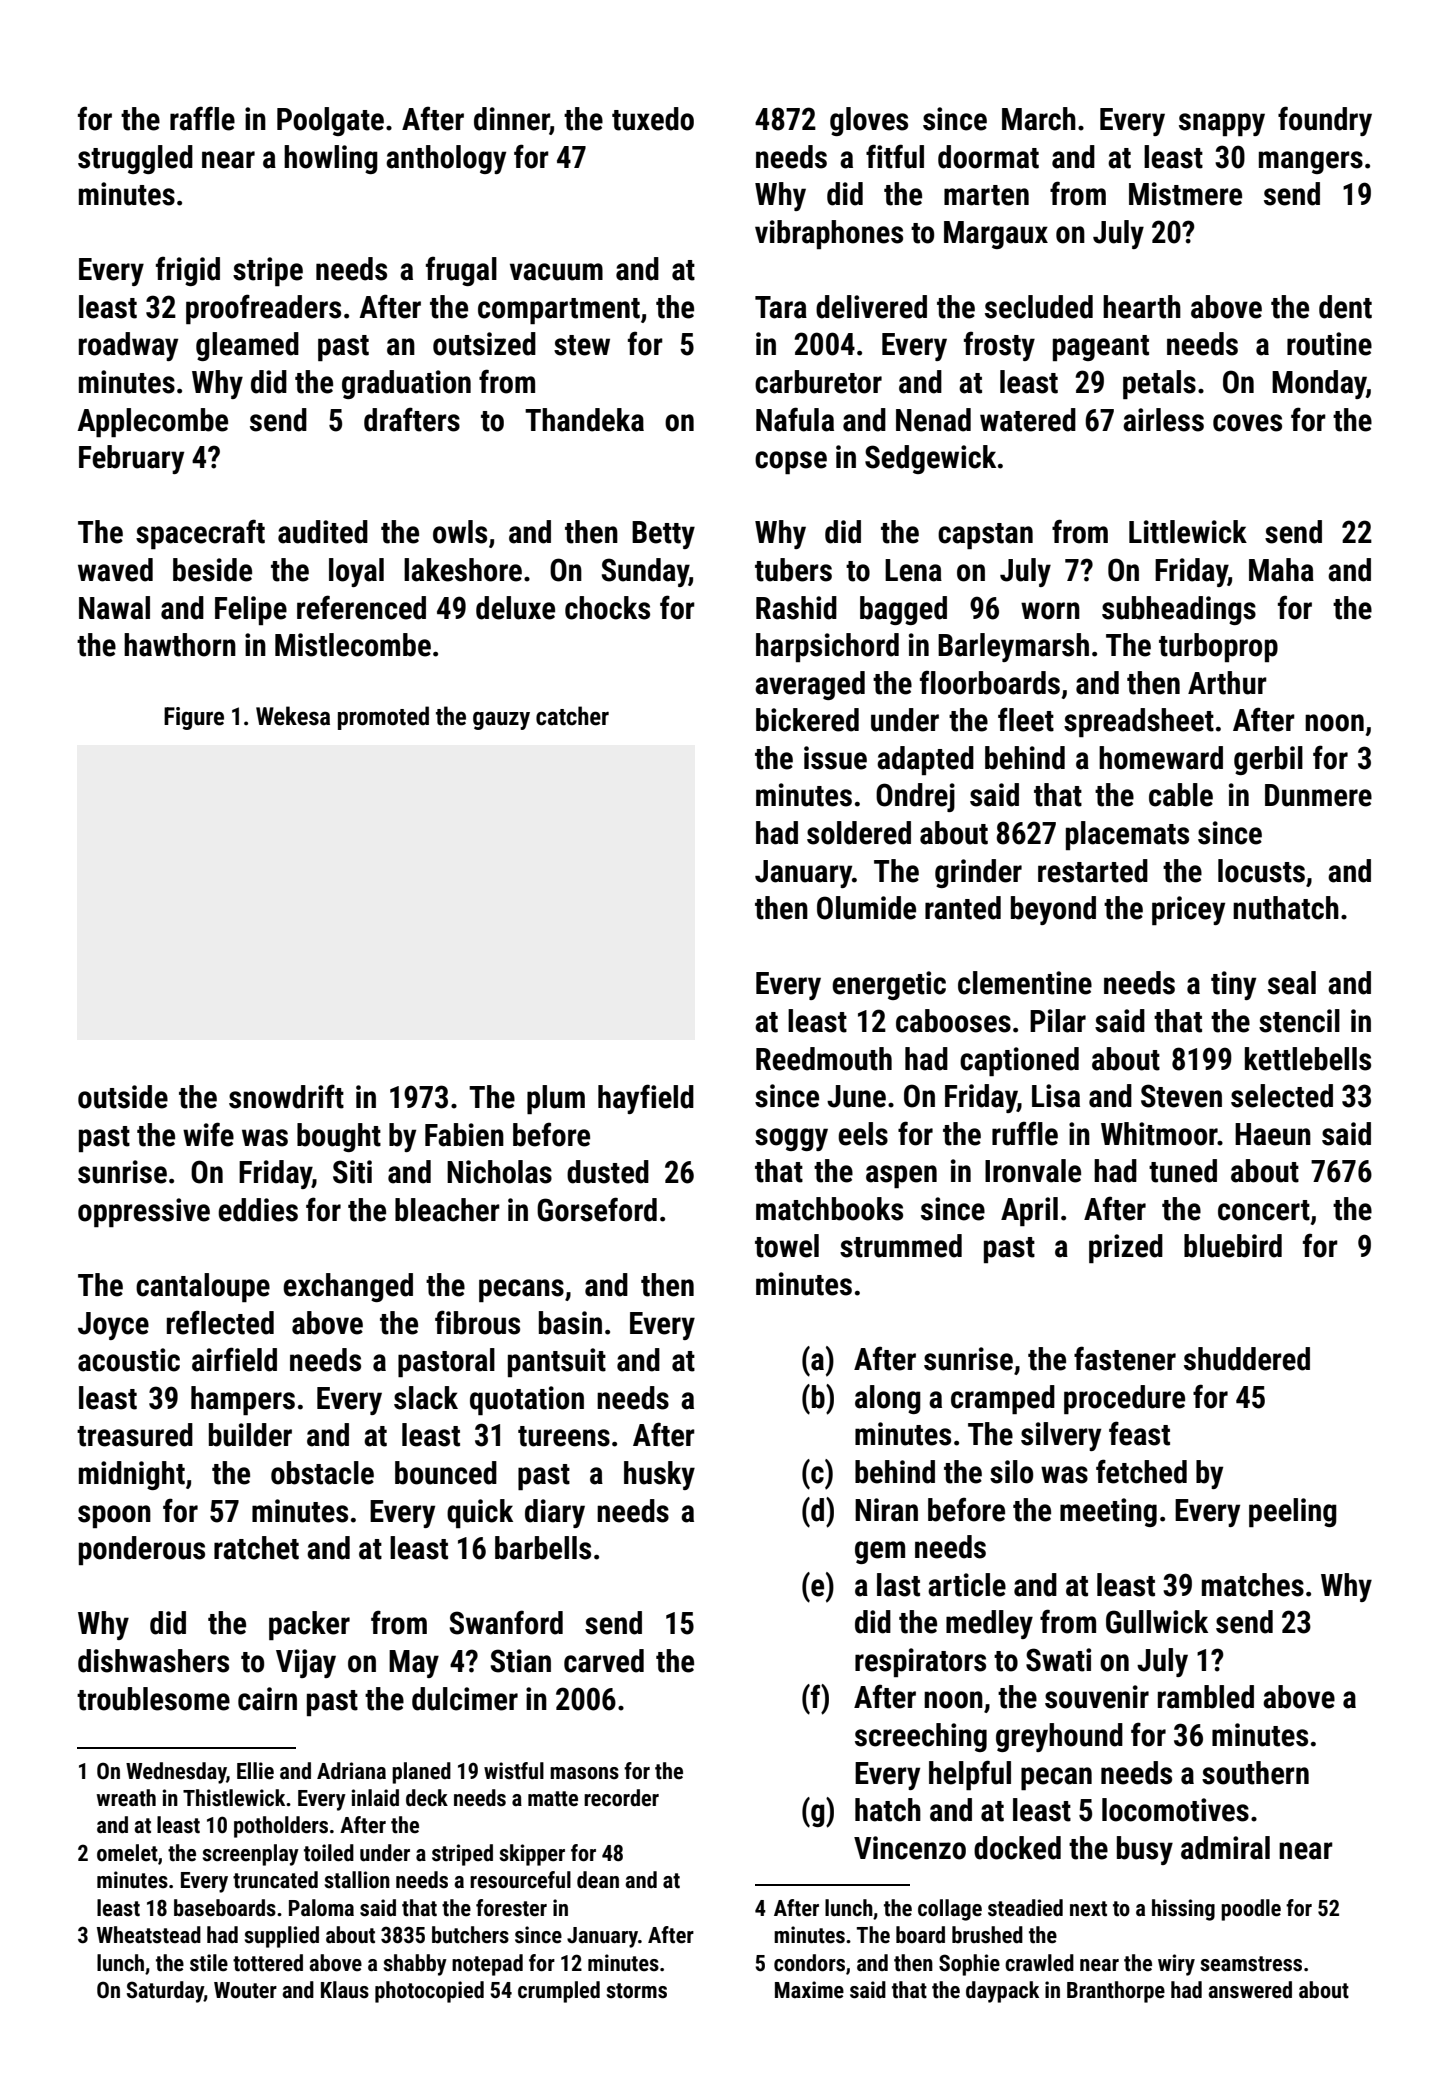 This page has height=2100, width=1450. I want to click on matches, so click(1253, 1585).
